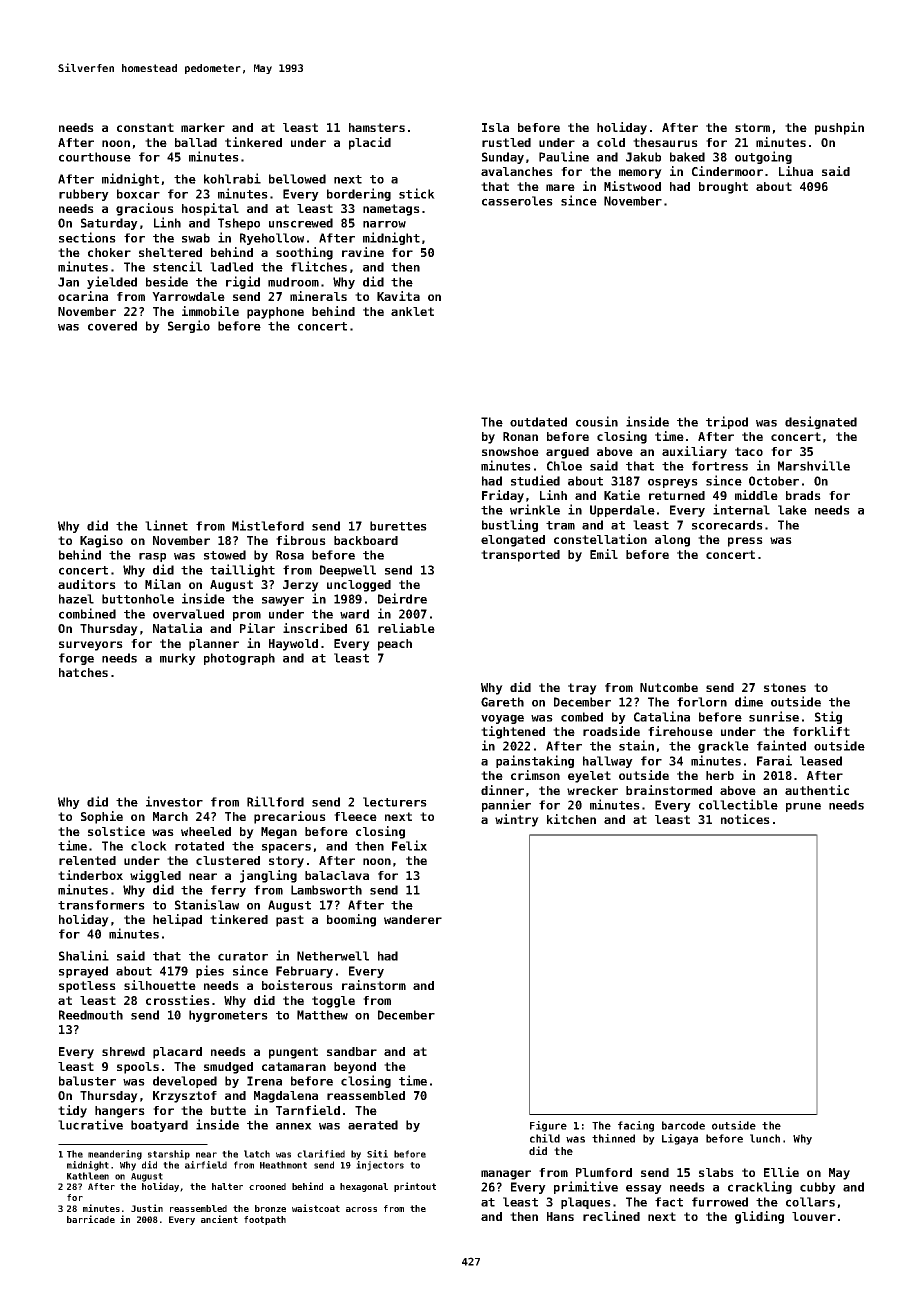 This screenshot has height=1308, width=924. I want to click on tripod, so click(727, 422).
